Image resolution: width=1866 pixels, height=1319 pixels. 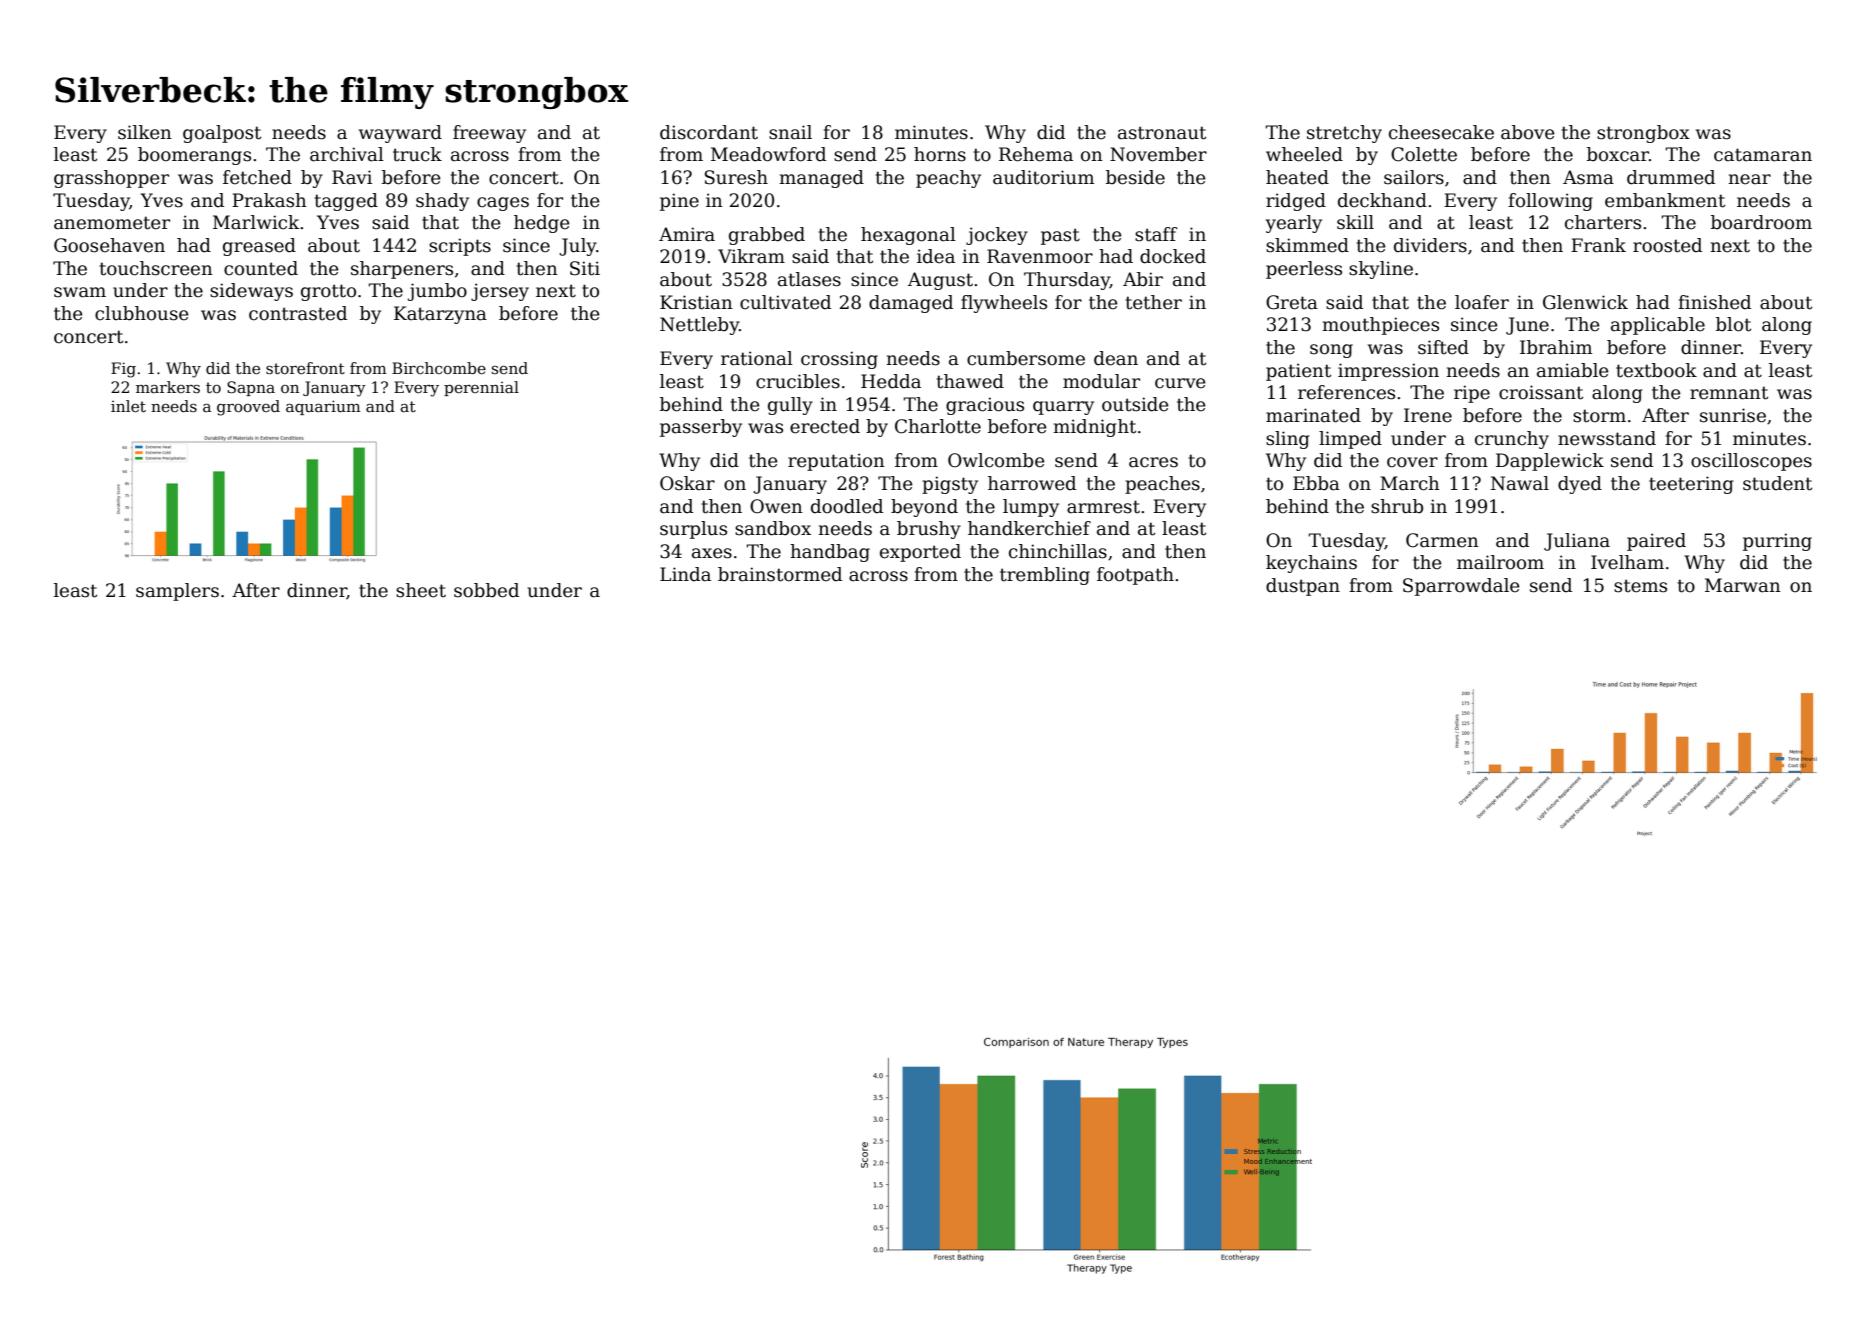 I want to click on clubhouse, so click(x=142, y=313).
